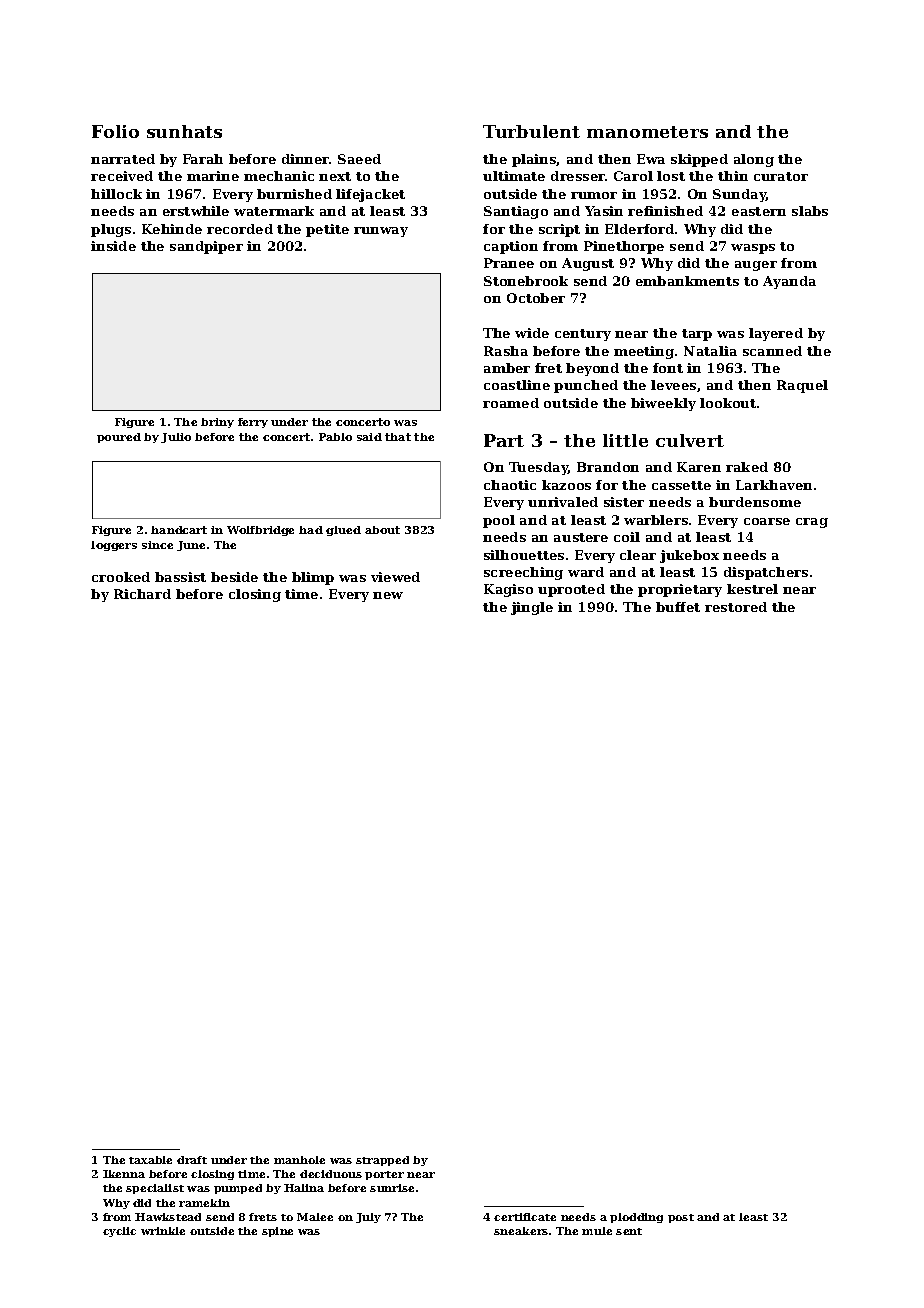  Describe the element at coordinates (789, 282) in the screenshot. I see `Ayanda` at that location.
